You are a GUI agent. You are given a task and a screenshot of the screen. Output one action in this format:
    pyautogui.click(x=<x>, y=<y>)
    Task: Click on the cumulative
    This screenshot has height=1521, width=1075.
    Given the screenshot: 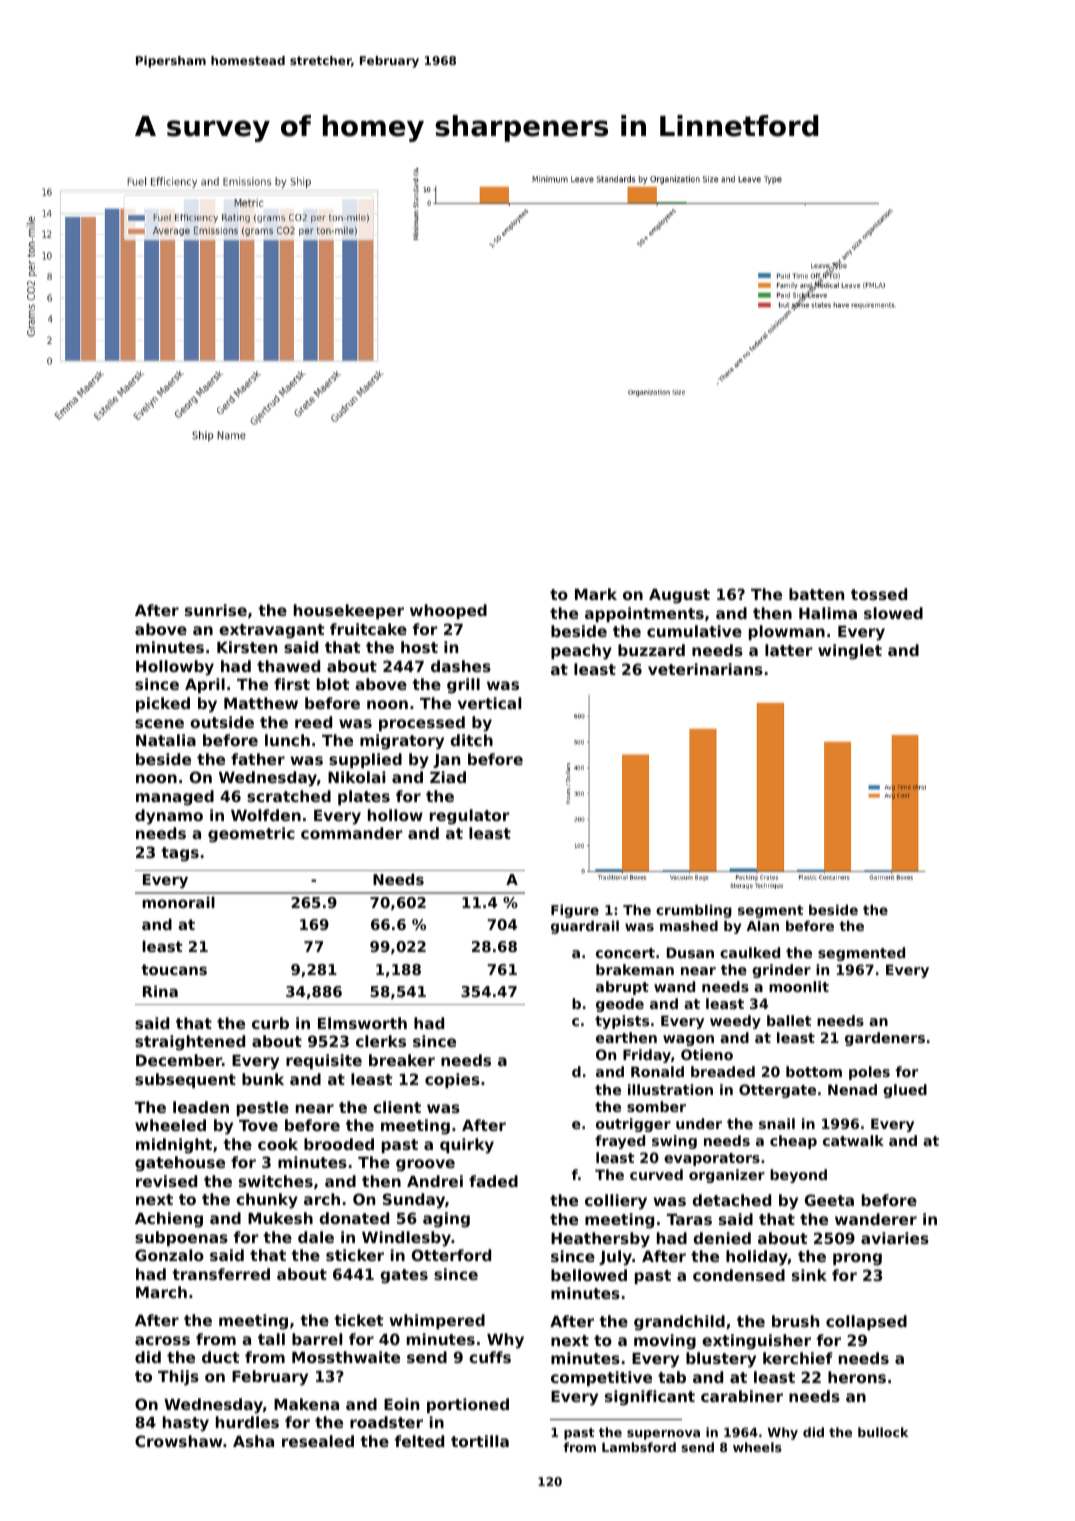 What is the action you would take?
    pyautogui.click(x=694, y=631)
